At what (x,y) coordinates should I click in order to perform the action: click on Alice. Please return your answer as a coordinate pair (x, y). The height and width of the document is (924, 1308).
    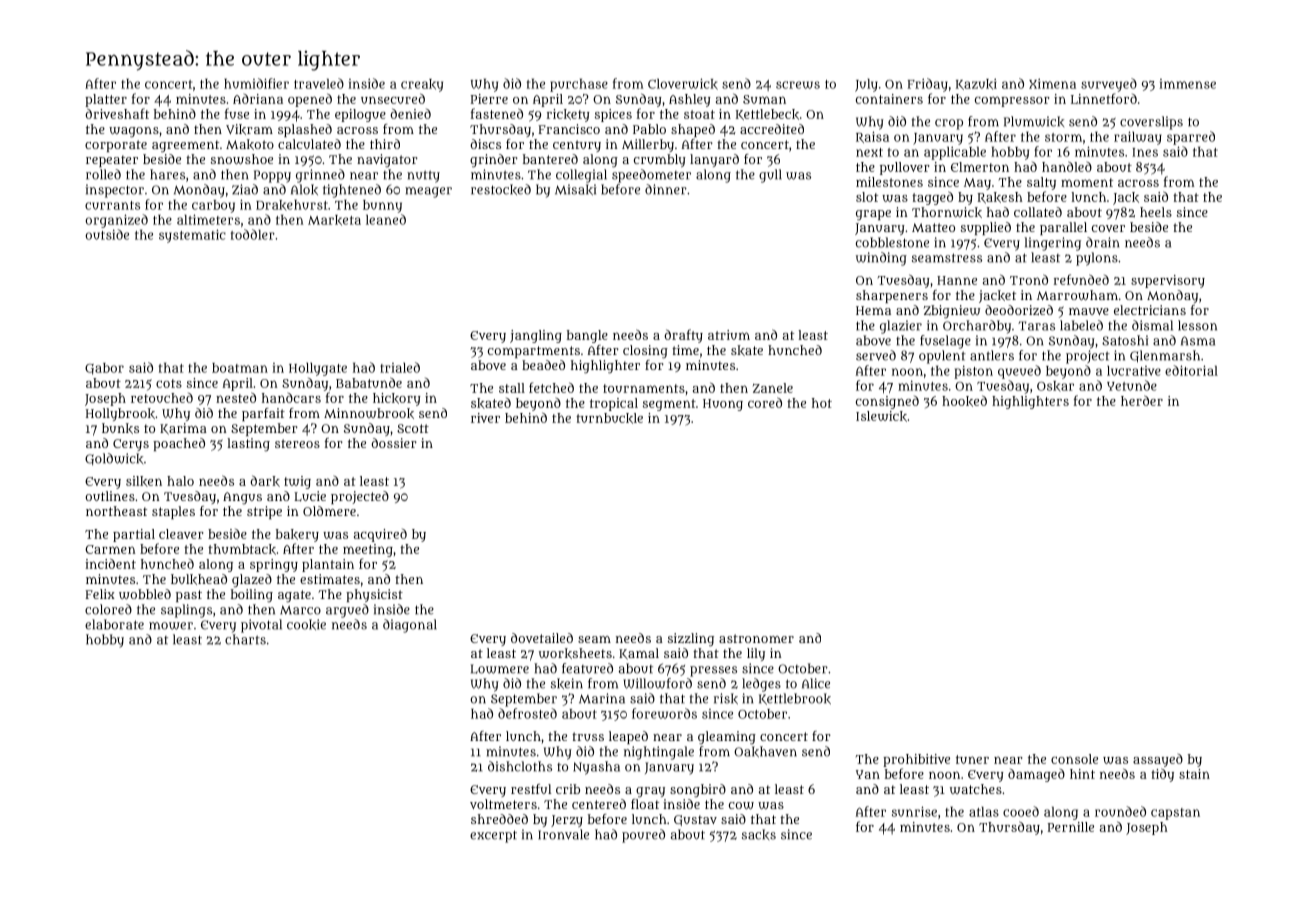
    Looking at the image, I should click on (816, 683).
